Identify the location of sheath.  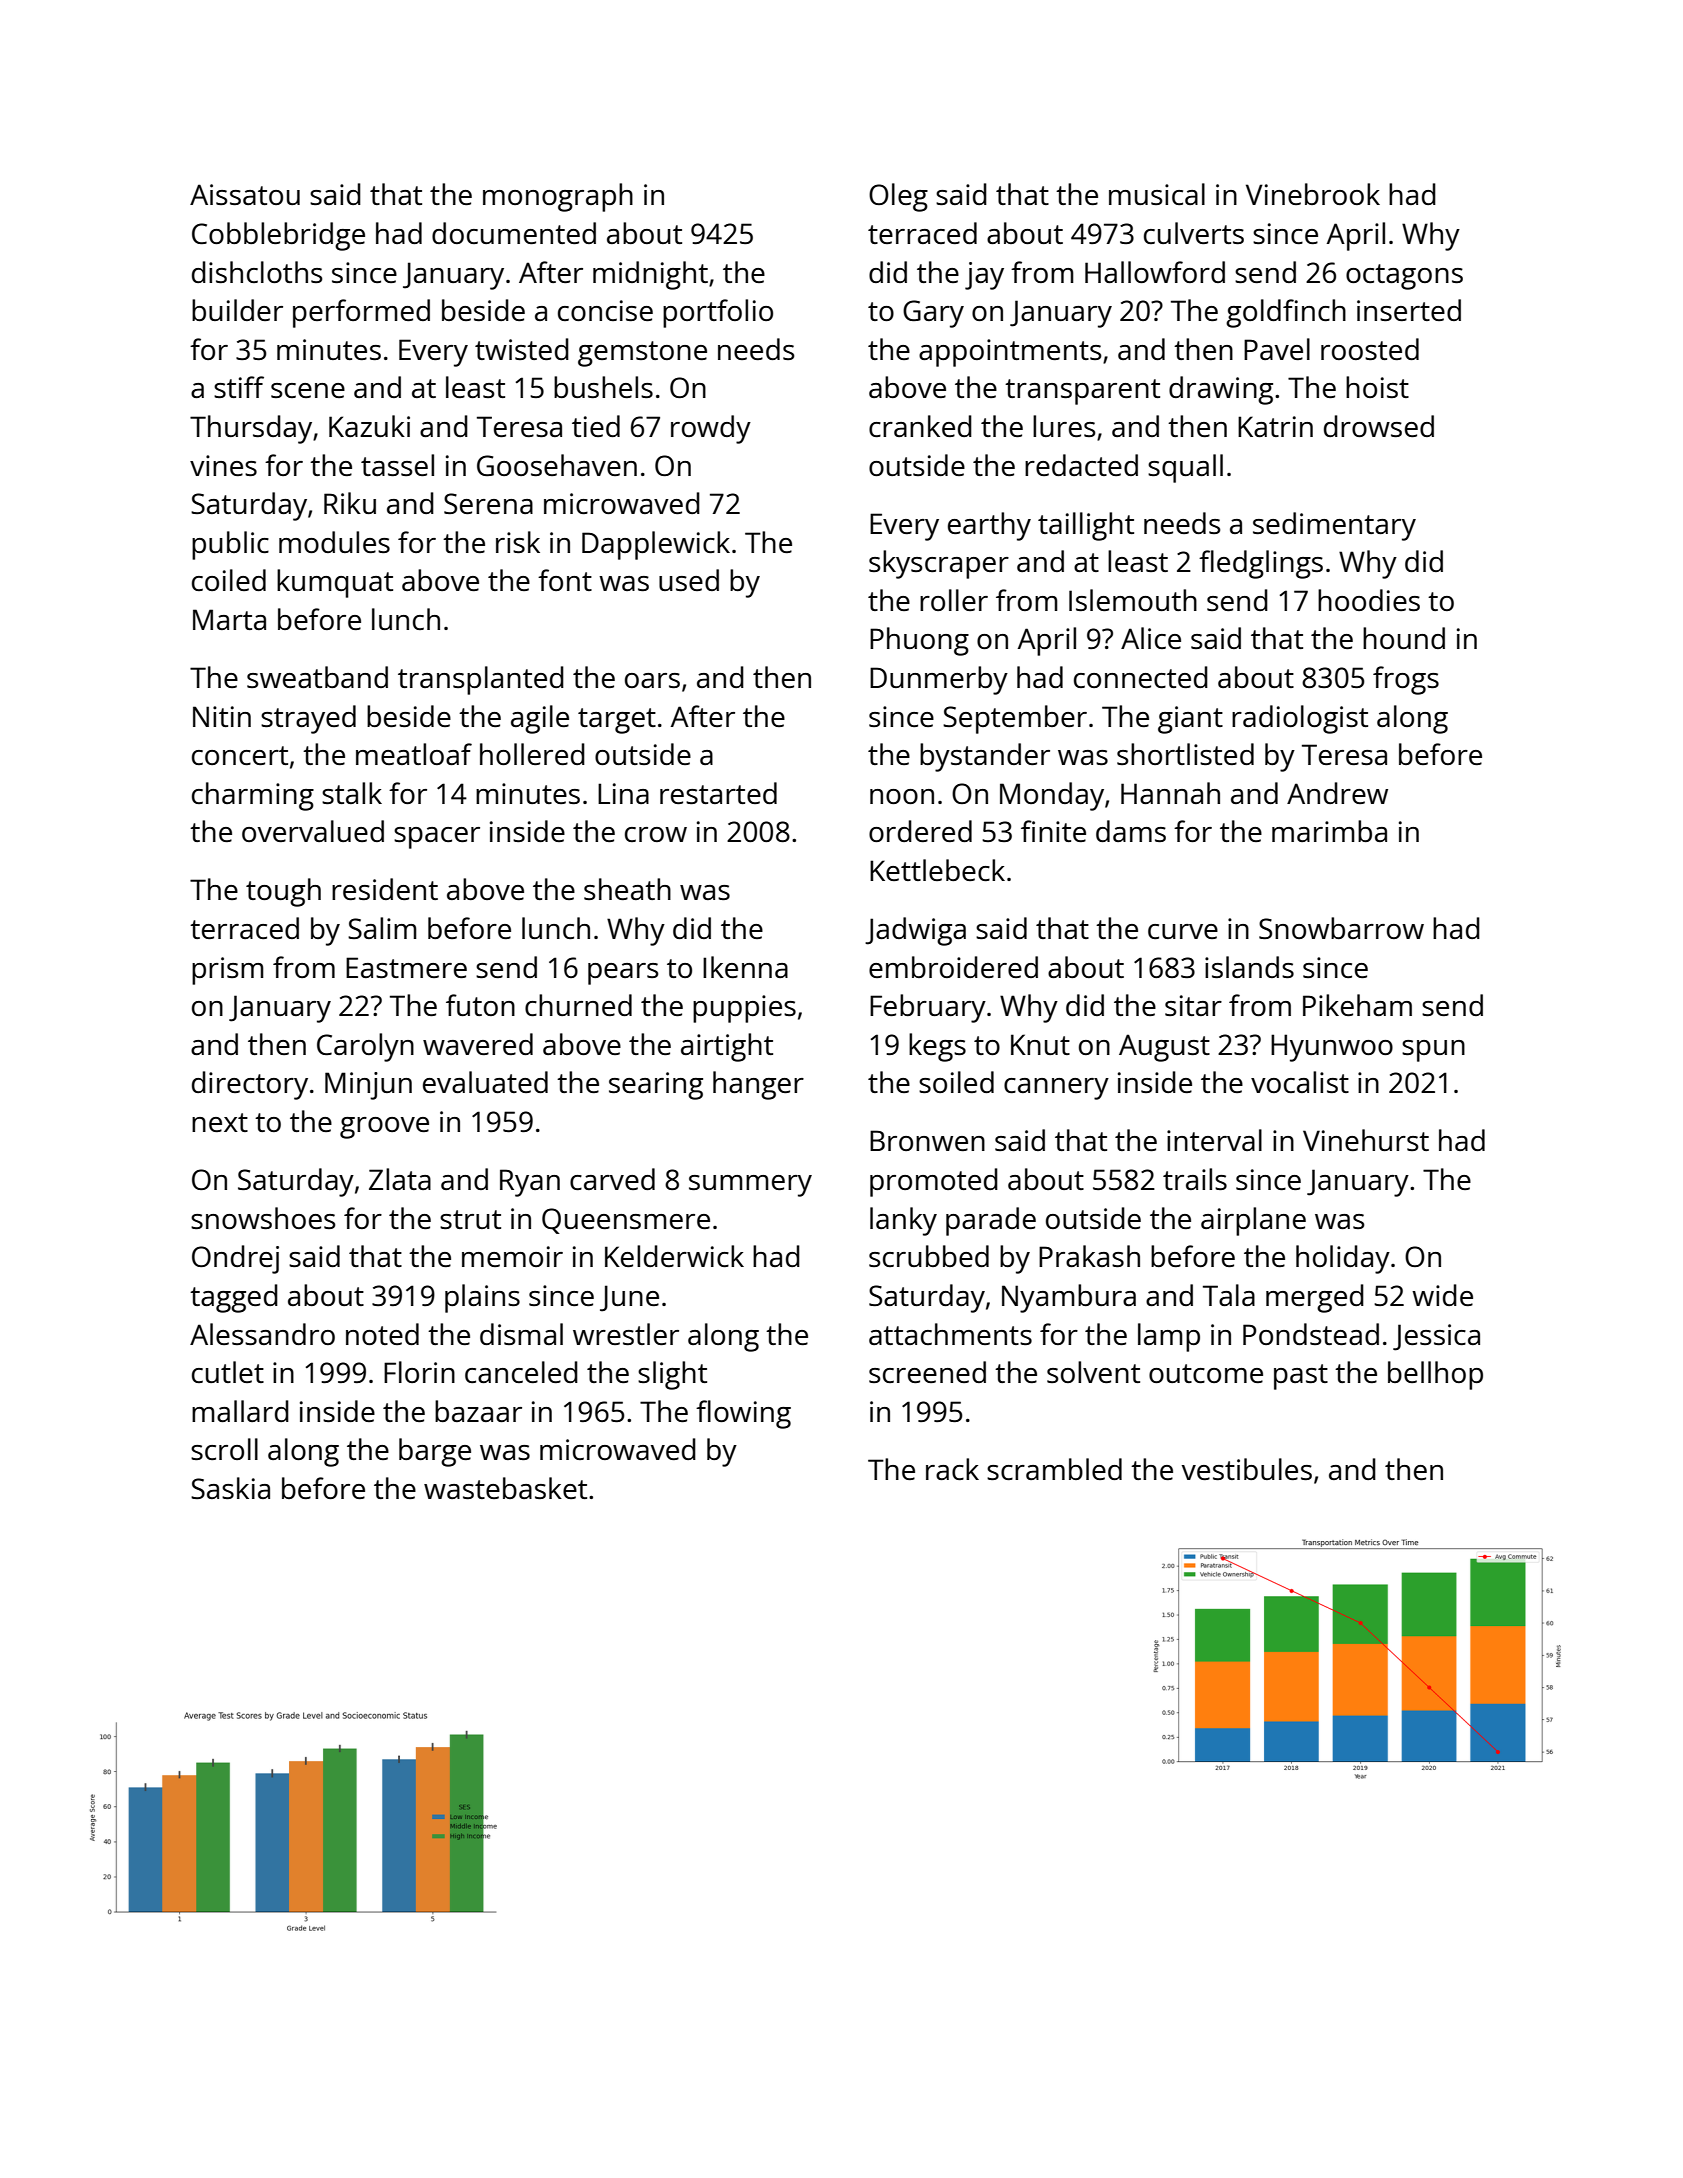
(627, 889).
